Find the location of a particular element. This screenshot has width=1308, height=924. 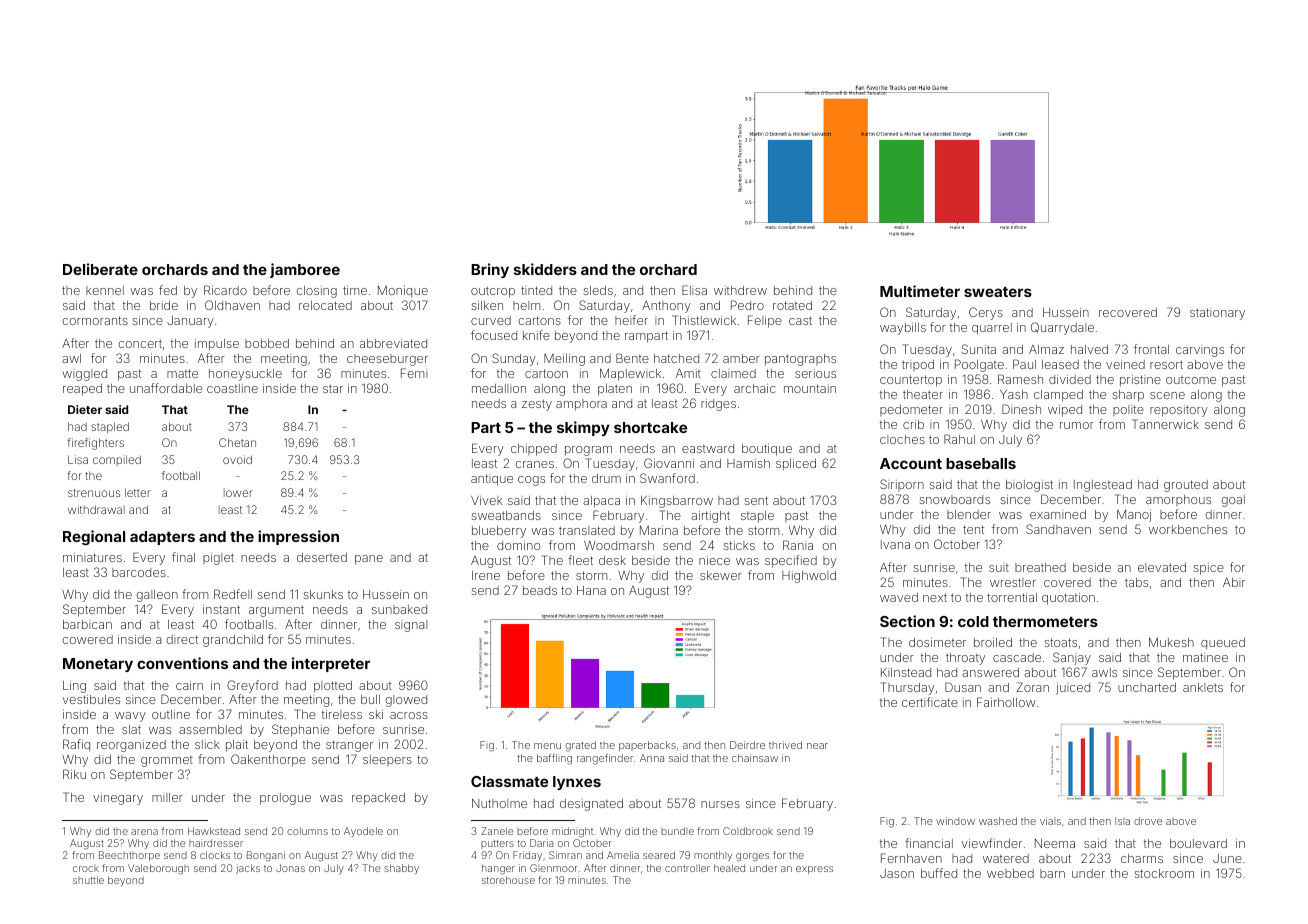

lower is located at coordinates (238, 493).
